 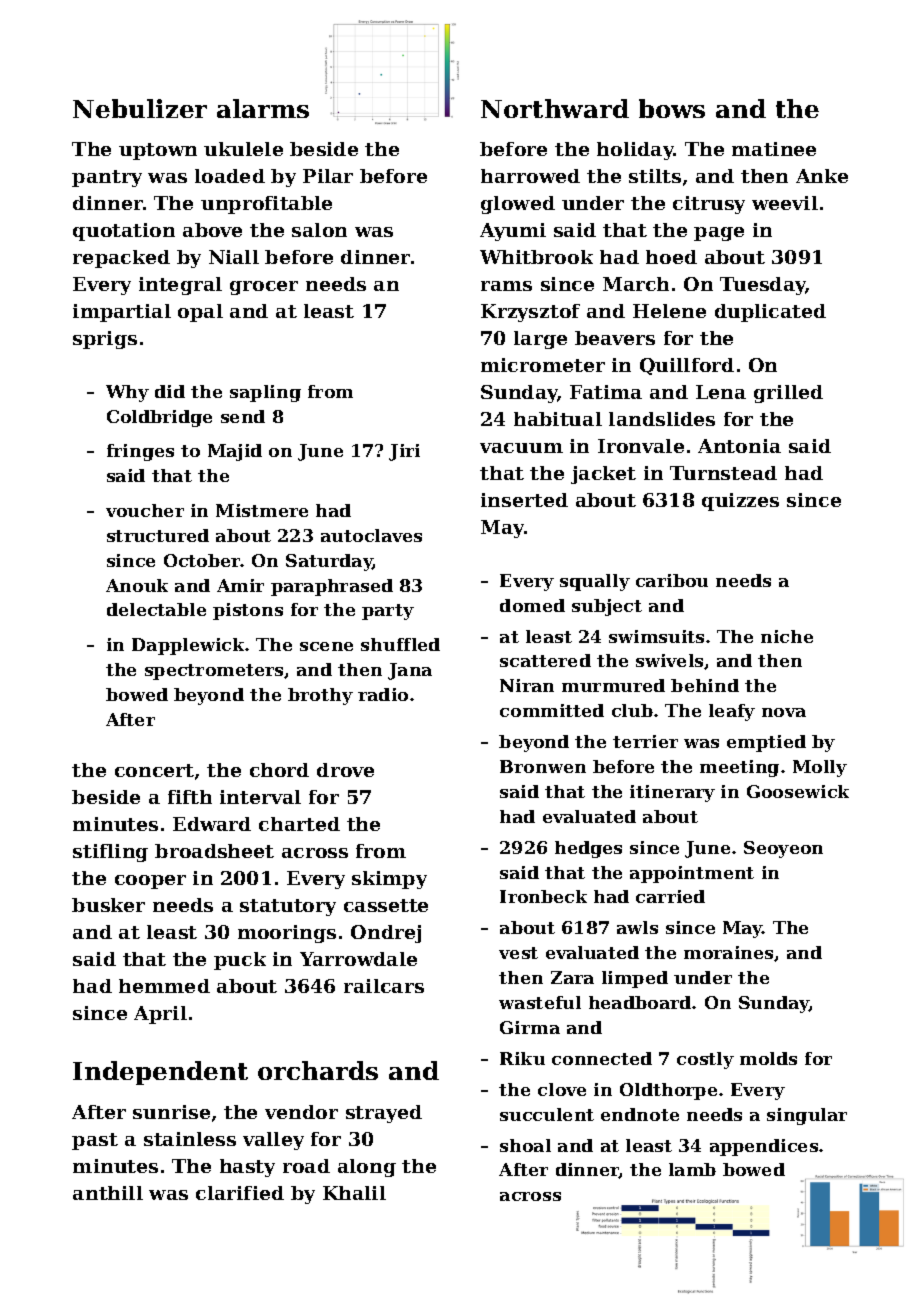 I want to click on skimpy, so click(x=389, y=880).
